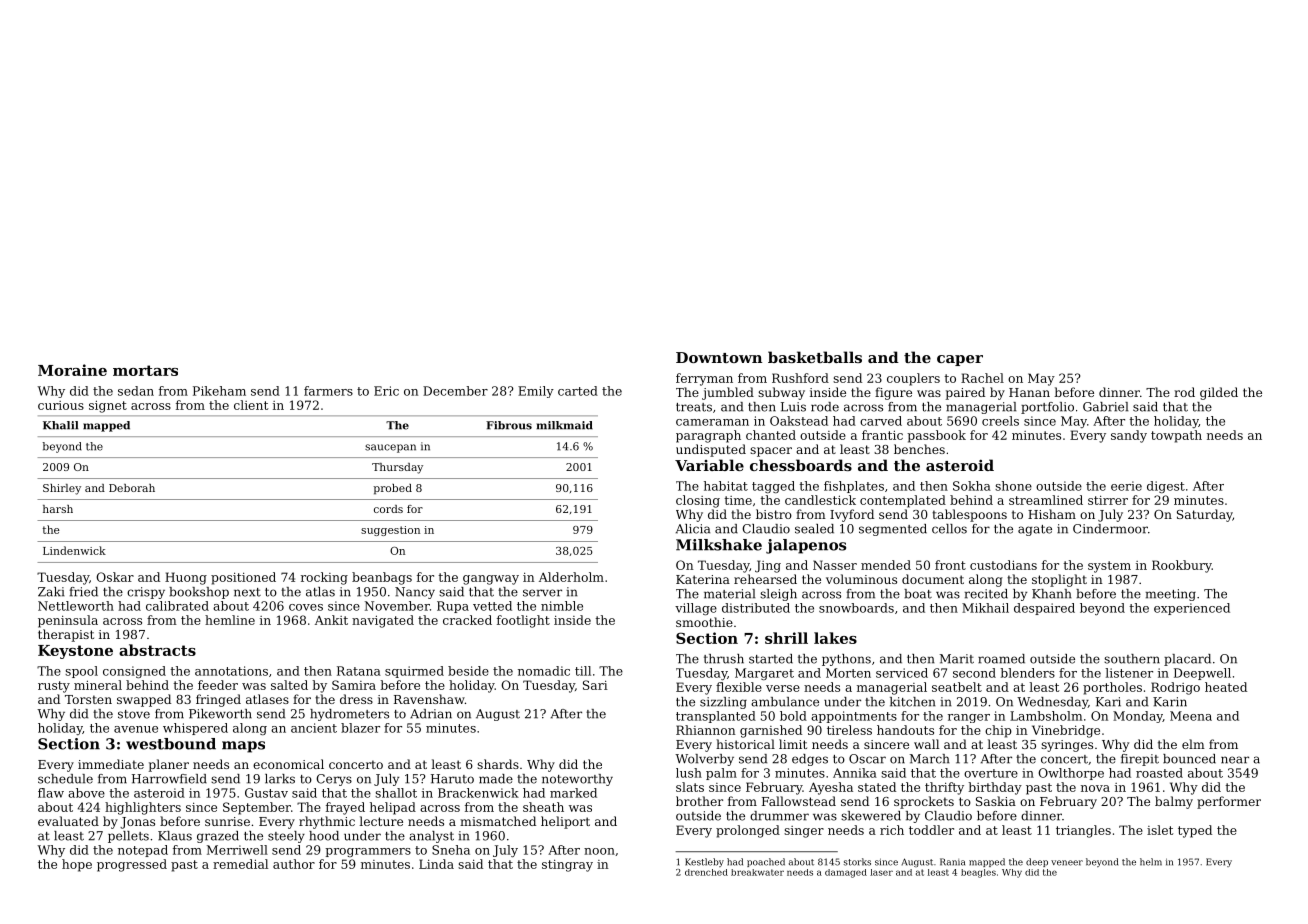  What do you see at coordinates (145, 370) in the image?
I see `mortars` at bounding box center [145, 370].
